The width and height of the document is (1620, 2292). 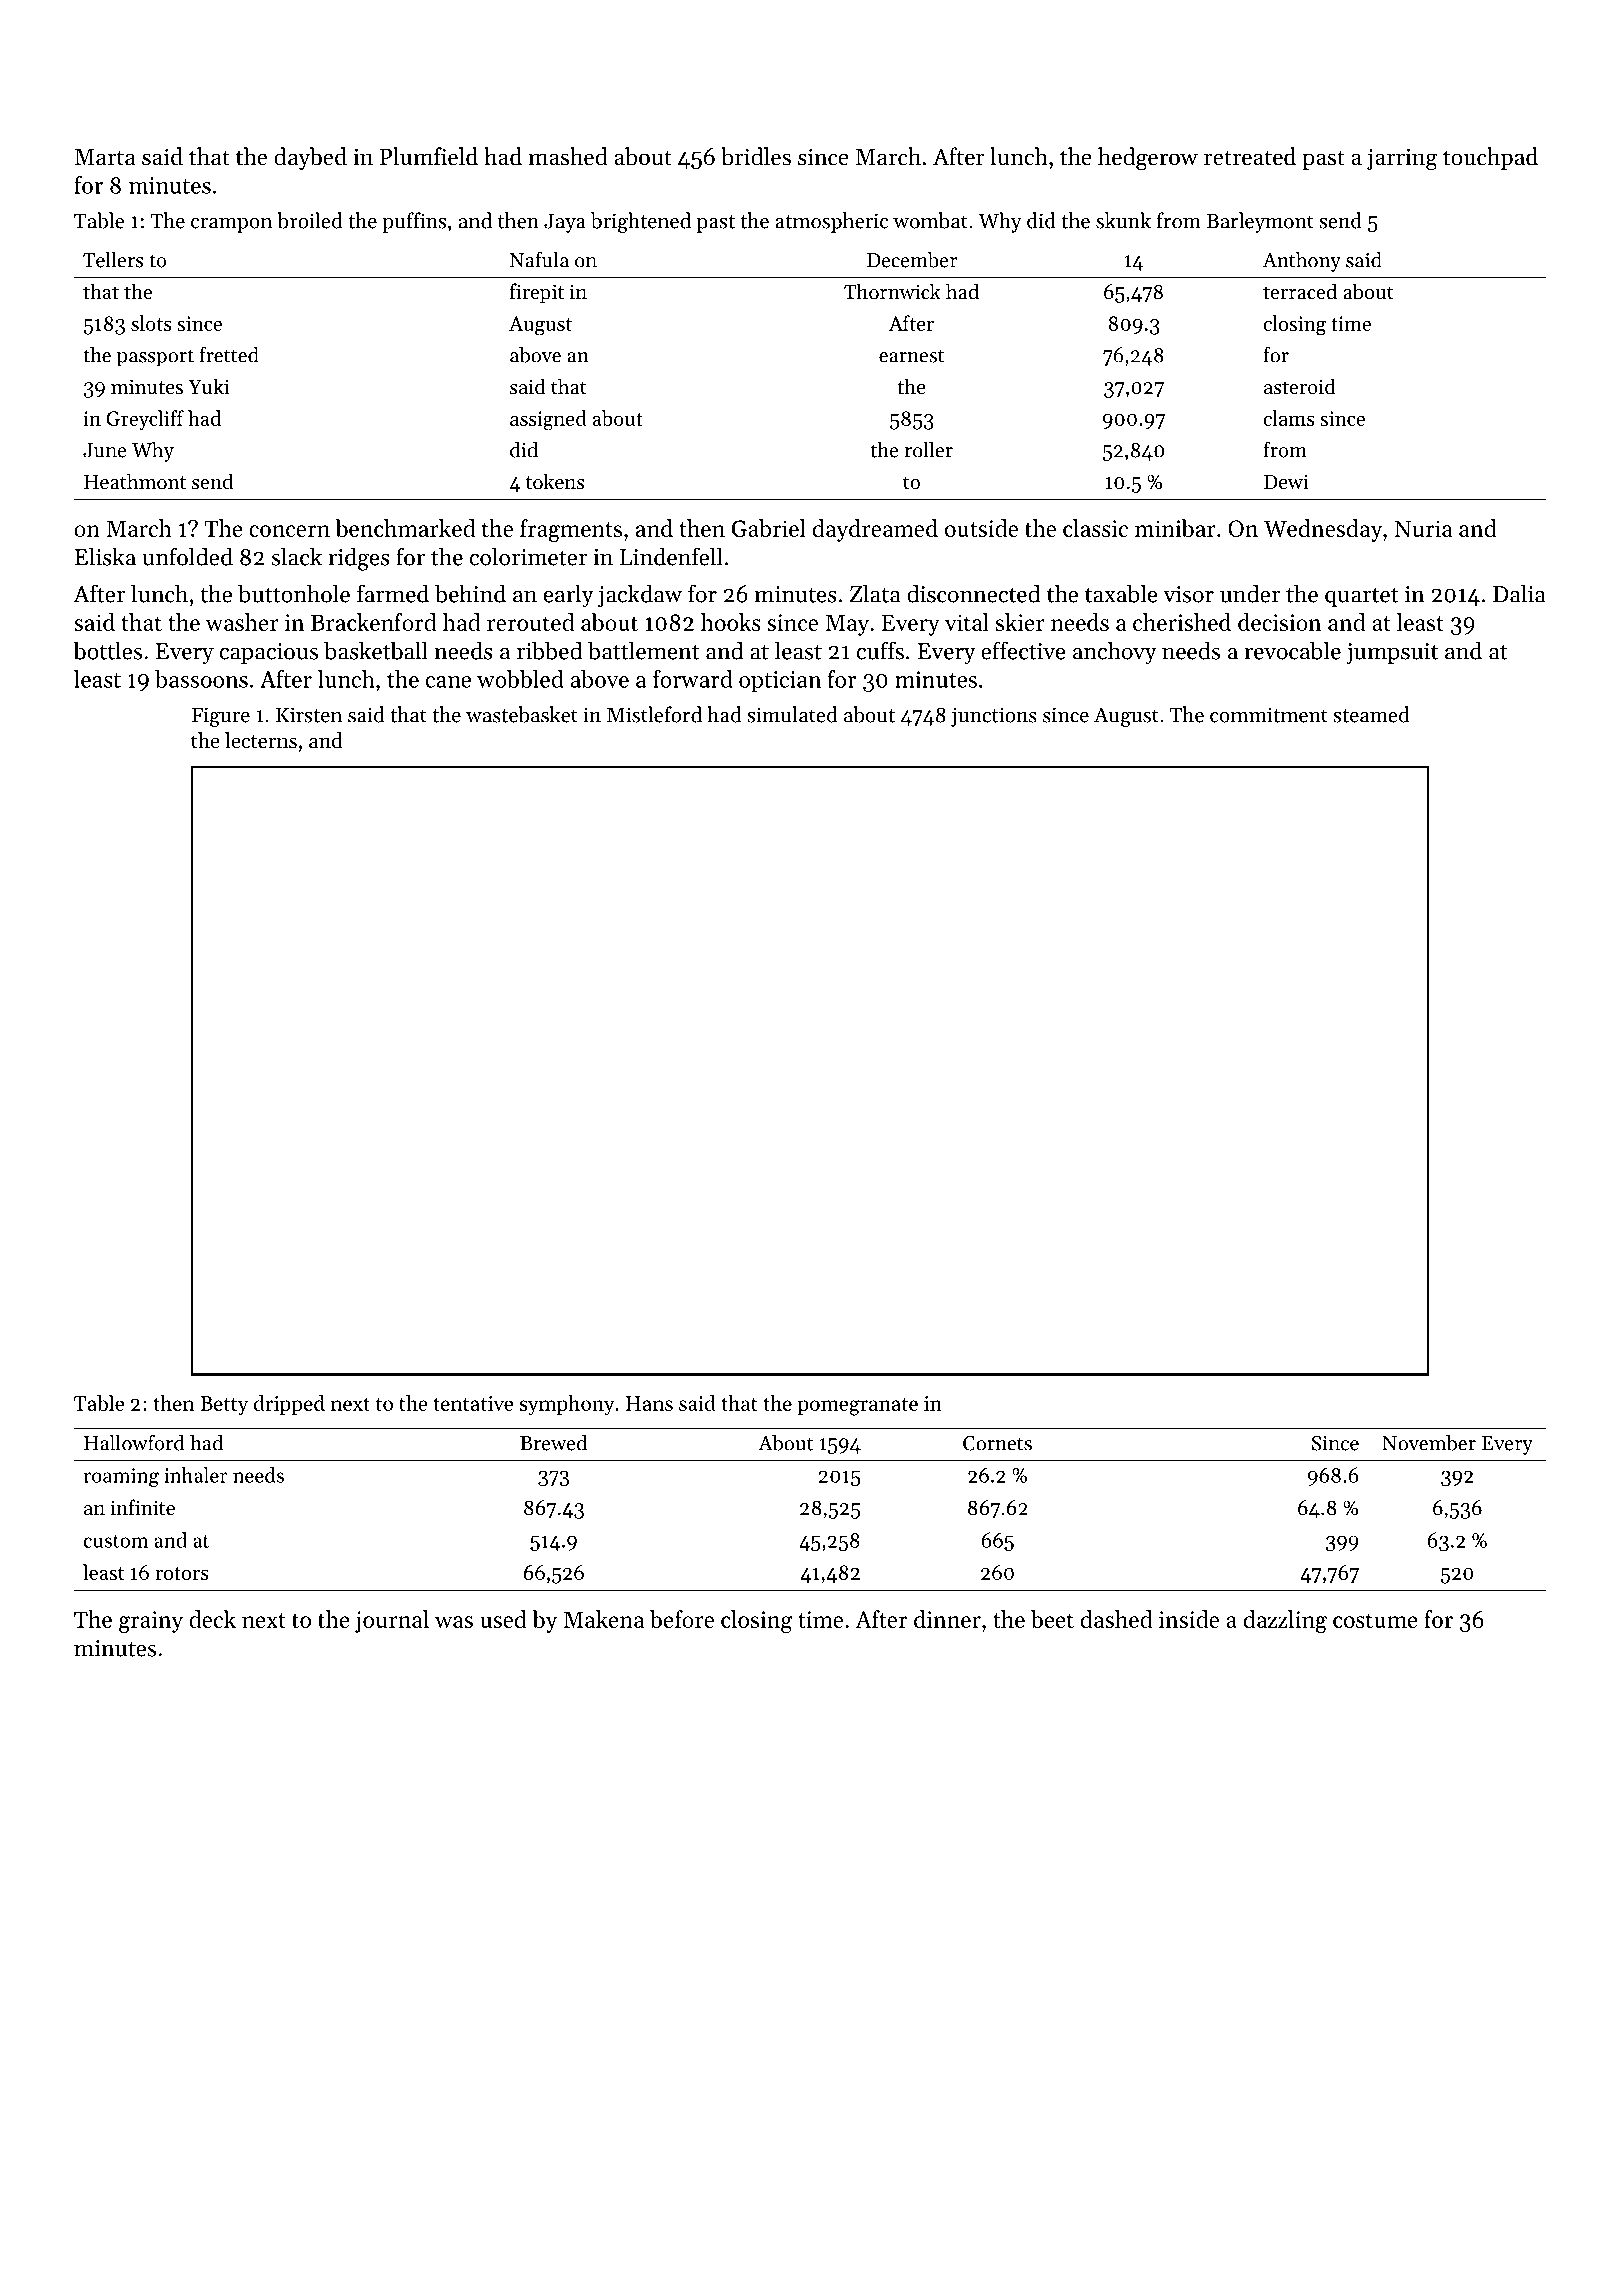 What do you see at coordinates (392, 1621) in the document?
I see `journal` at bounding box center [392, 1621].
